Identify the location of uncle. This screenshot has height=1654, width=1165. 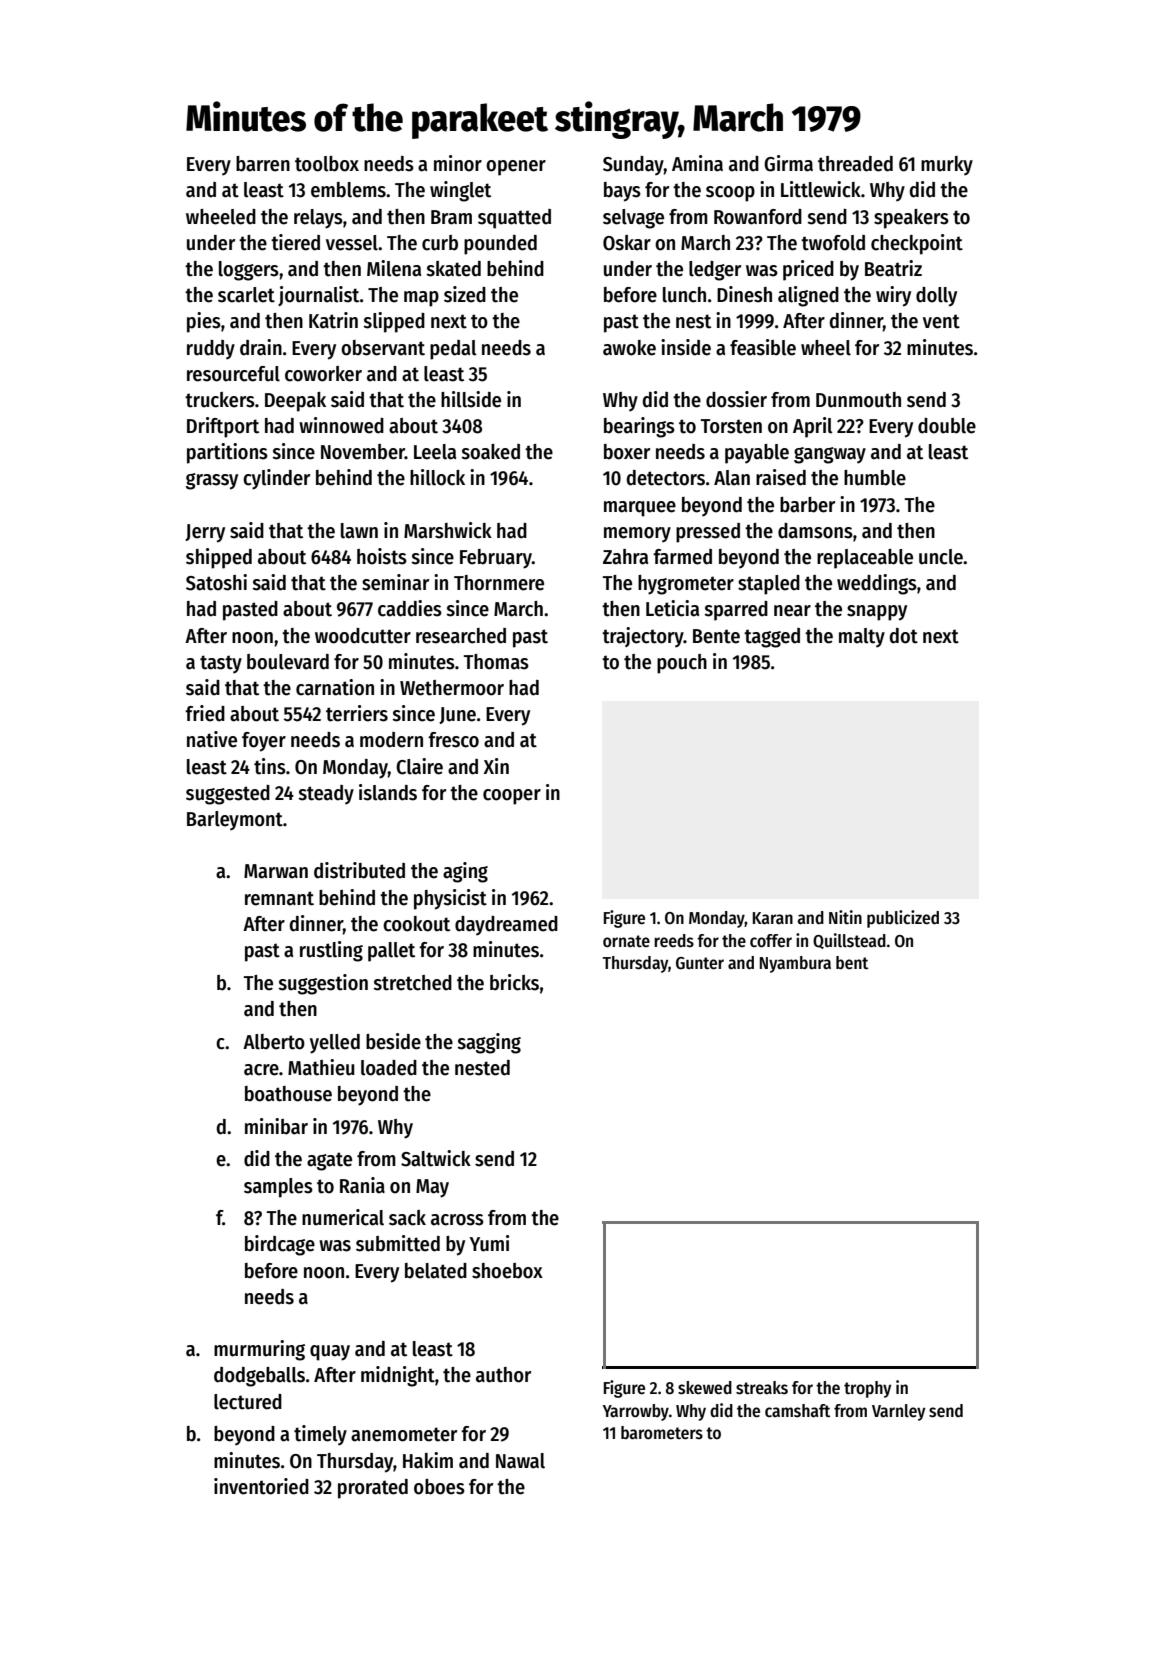
(941, 557).
